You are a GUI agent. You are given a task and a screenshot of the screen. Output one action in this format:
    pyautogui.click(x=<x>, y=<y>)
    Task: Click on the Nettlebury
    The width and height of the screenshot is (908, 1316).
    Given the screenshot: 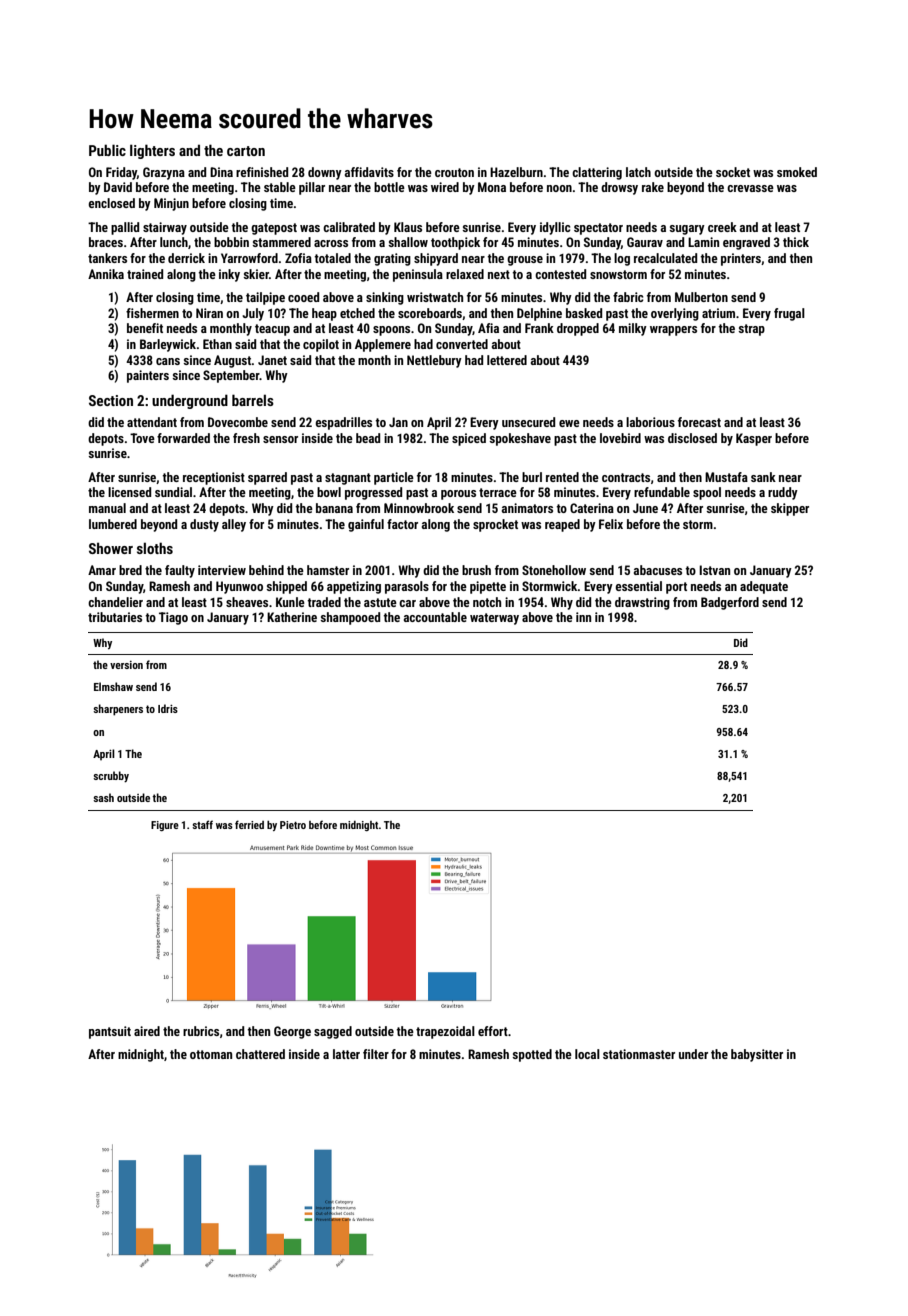 What is the action you would take?
    pyautogui.click(x=434, y=361)
